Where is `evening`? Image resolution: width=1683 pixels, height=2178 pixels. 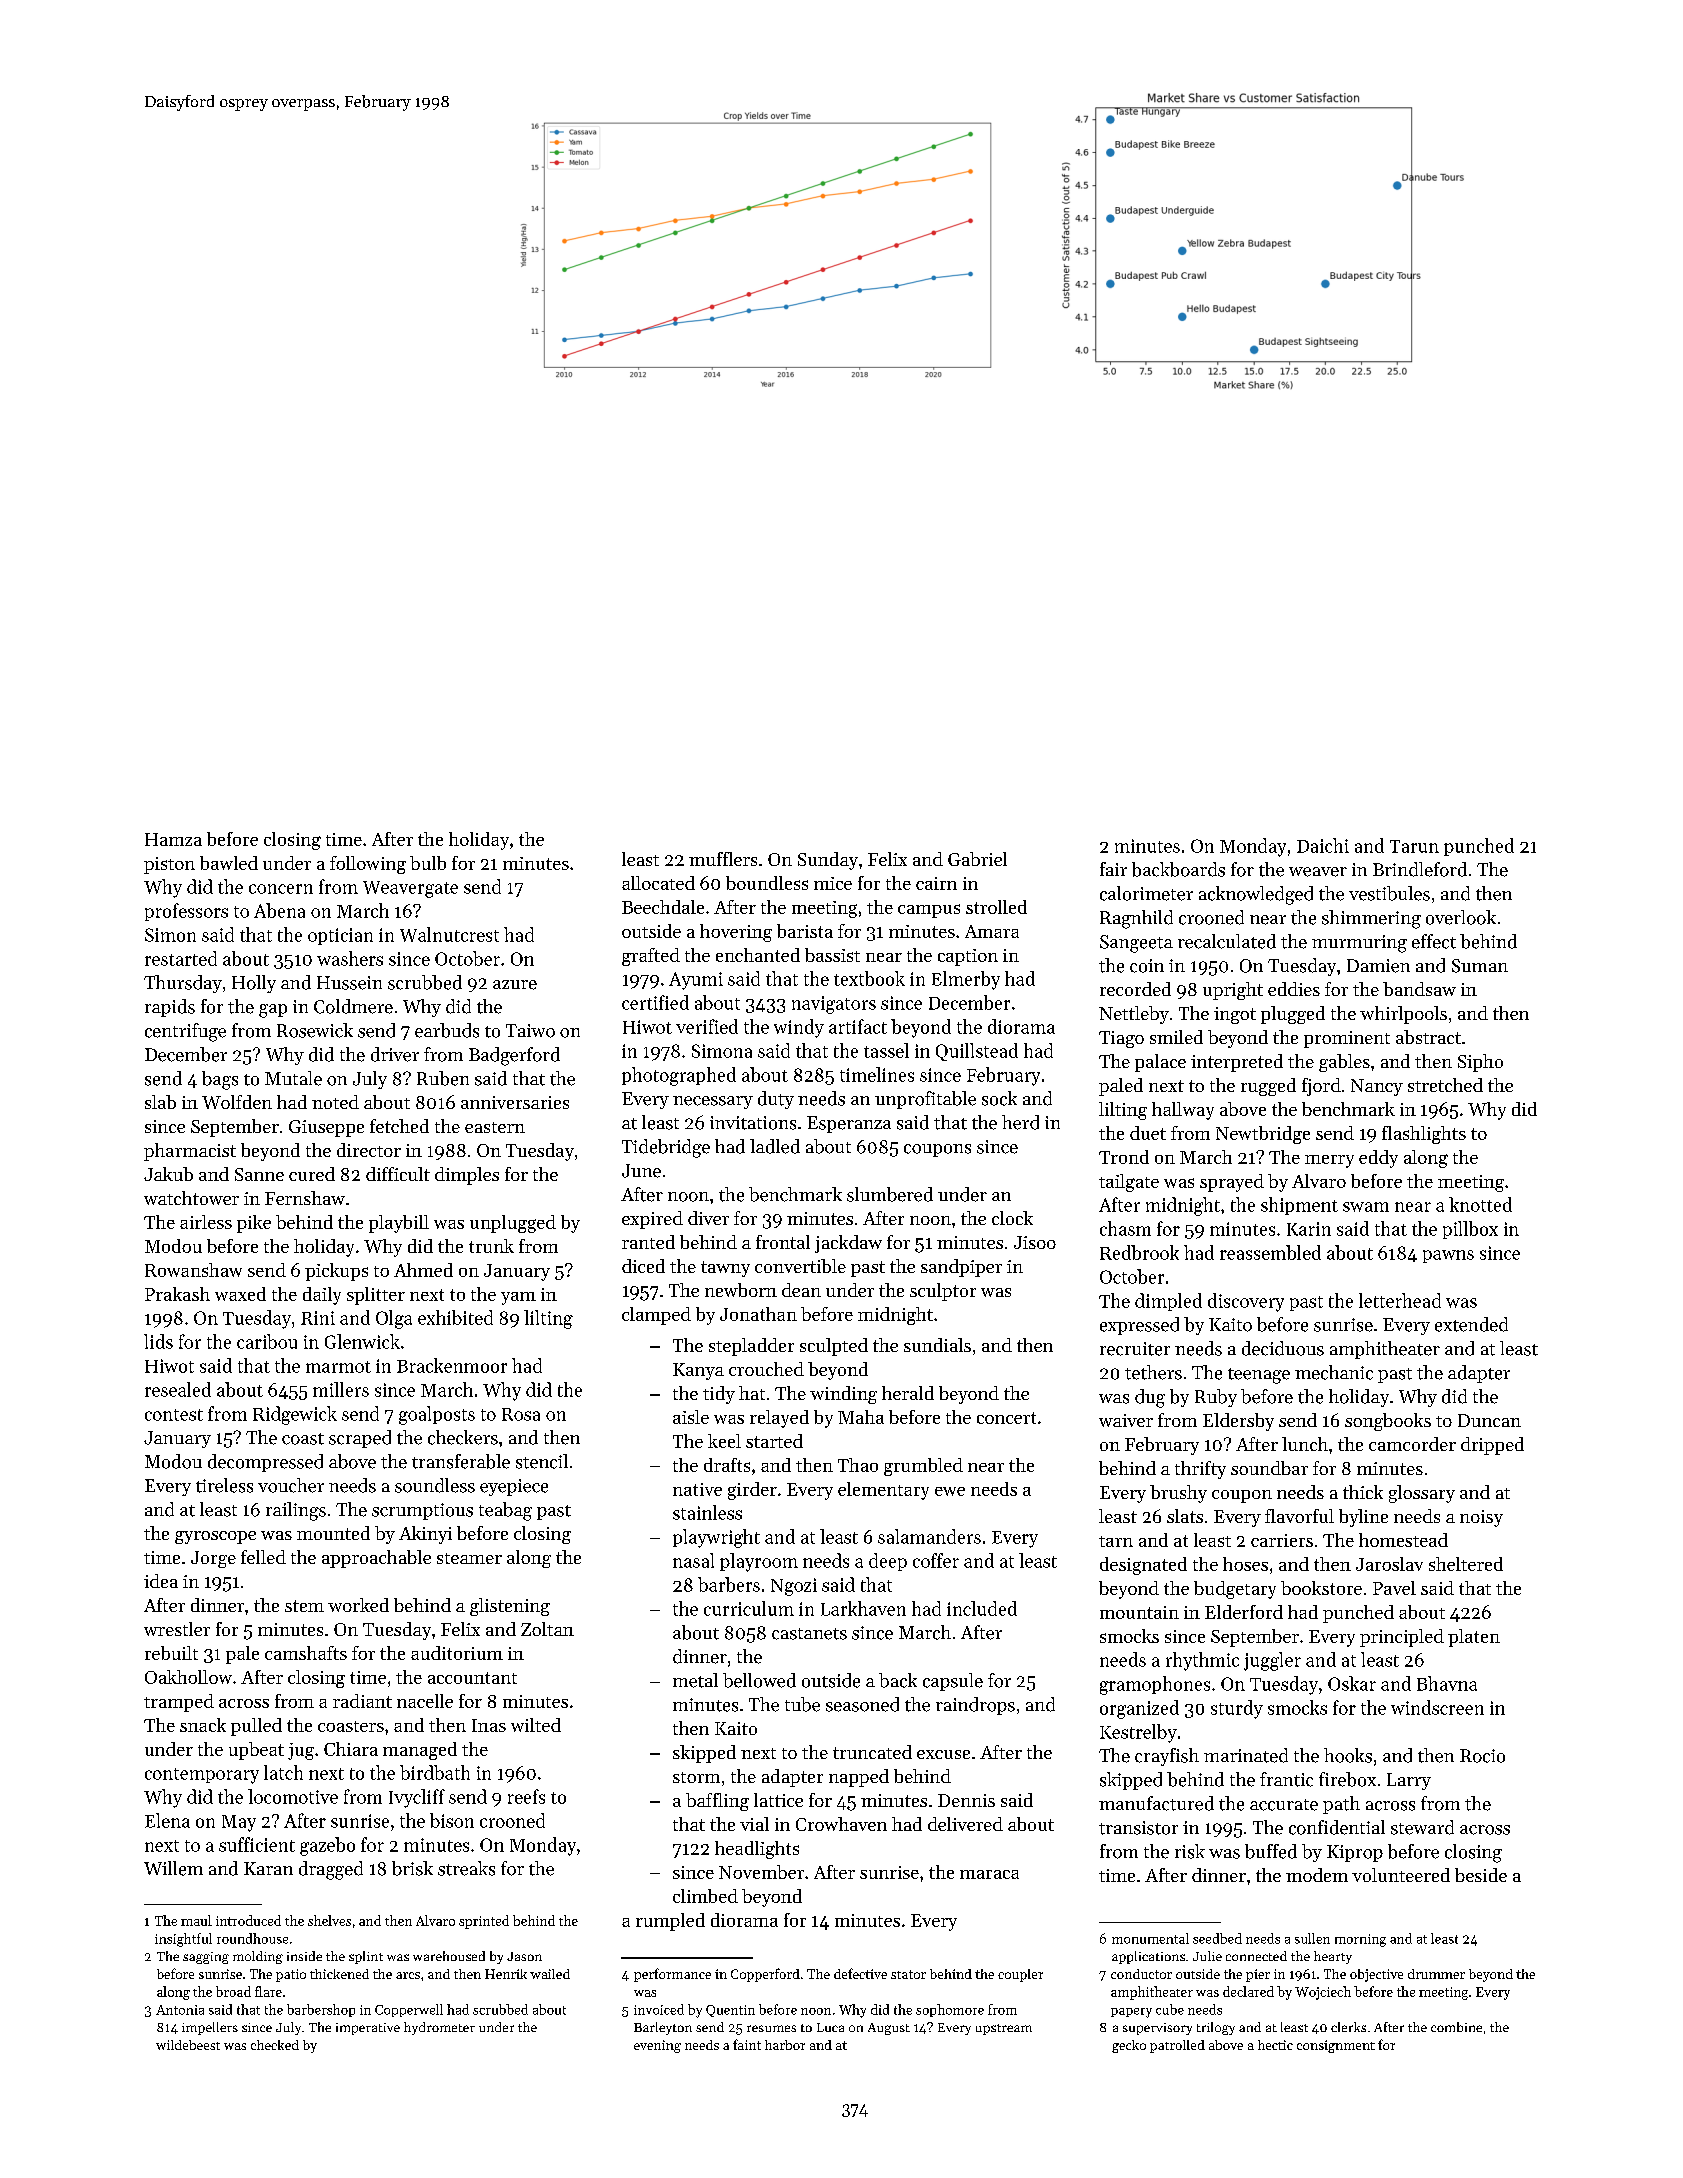 evening is located at coordinates (657, 2046).
